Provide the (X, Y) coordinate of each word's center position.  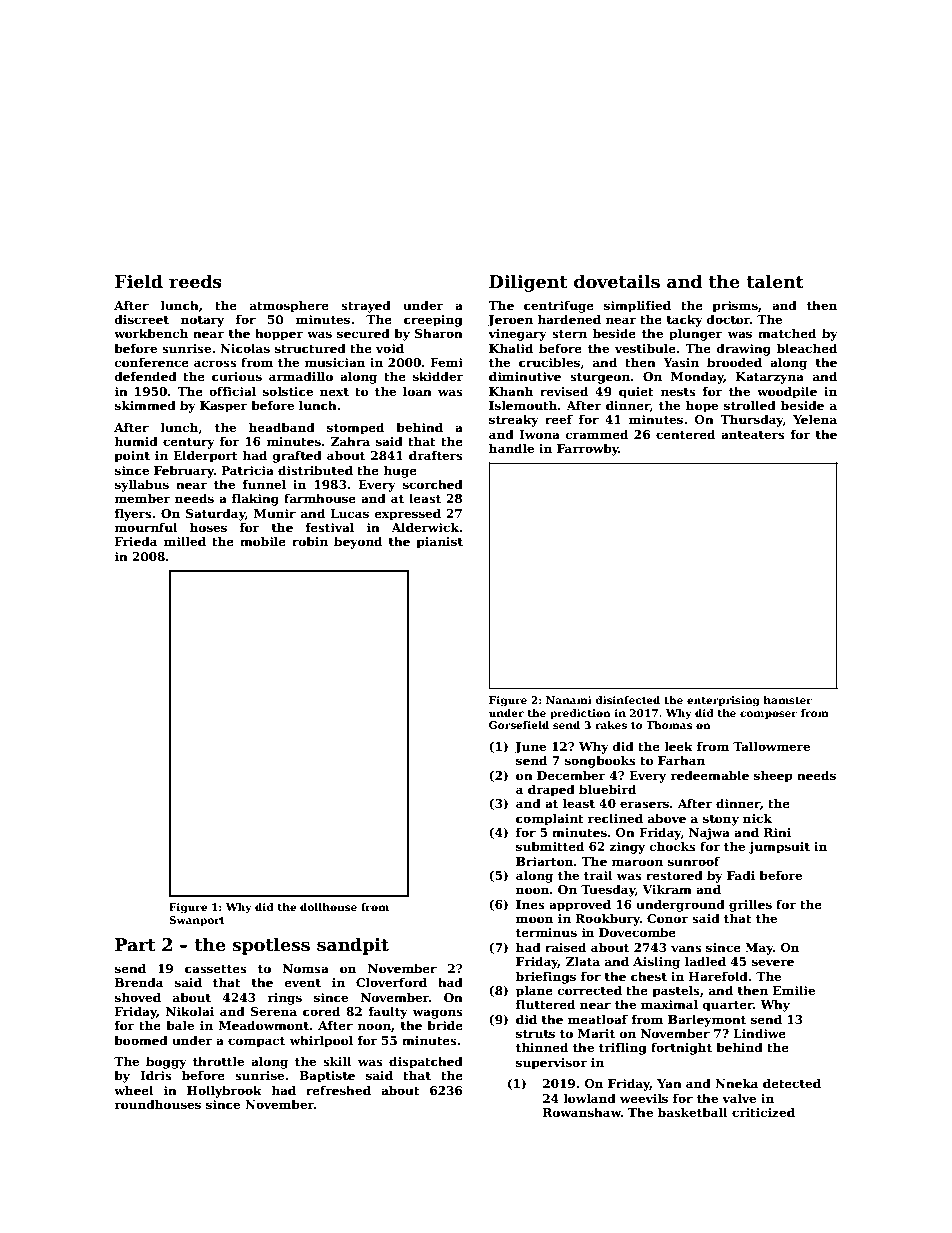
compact (256, 1042)
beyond (358, 542)
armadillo (301, 376)
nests (678, 392)
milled (185, 541)
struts (535, 1034)
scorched (433, 484)
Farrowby (588, 449)
